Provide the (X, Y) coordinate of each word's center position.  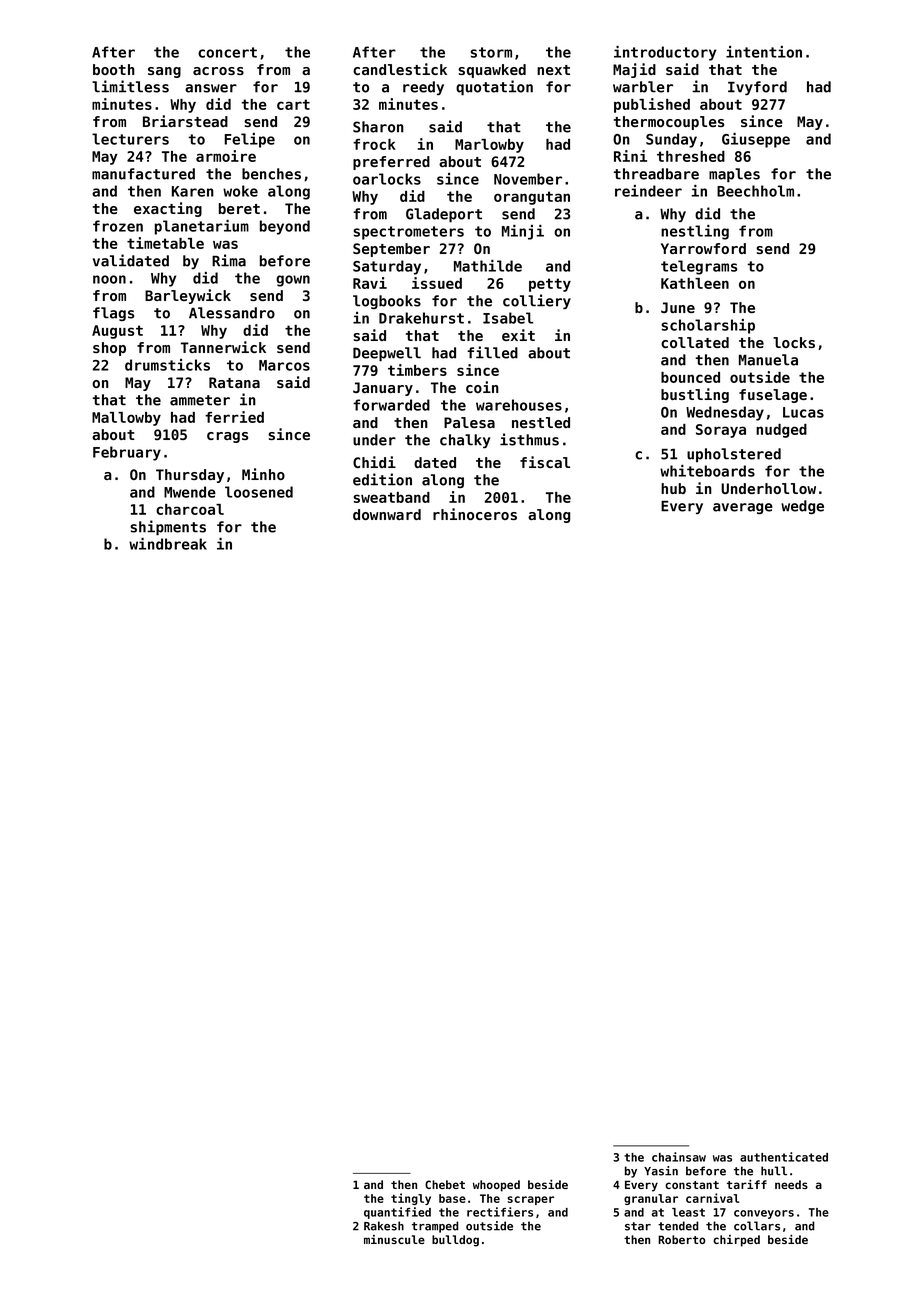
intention (764, 52)
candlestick (400, 69)
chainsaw (679, 1157)
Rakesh (384, 1226)
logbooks (387, 302)
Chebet (445, 1184)
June (678, 307)
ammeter (200, 400)
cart (293, 104)
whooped (496, 1186)
